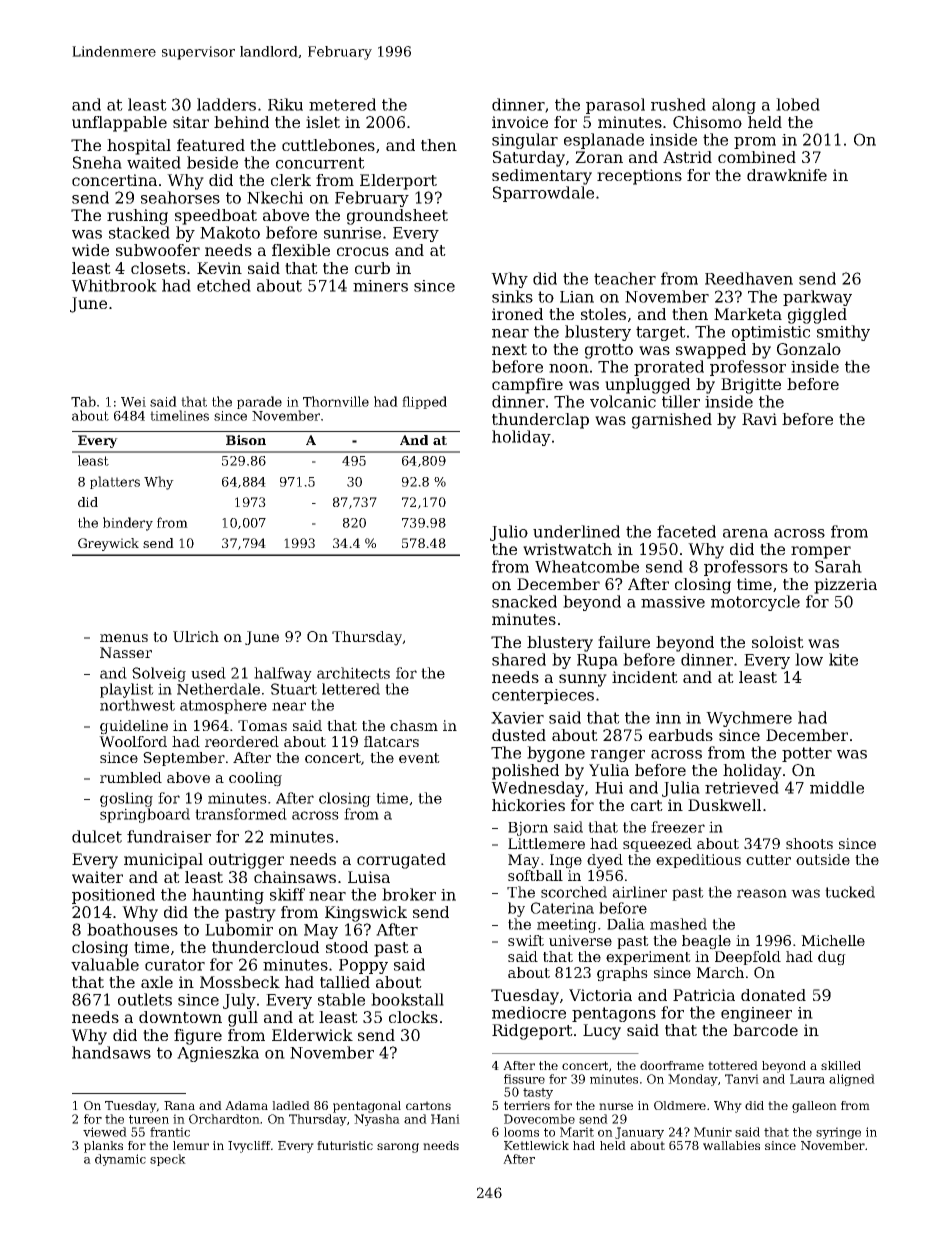  What do you see at coordinates (748, 958) in the document?
I see `Deepfold` at bounding box center [748, 958].
